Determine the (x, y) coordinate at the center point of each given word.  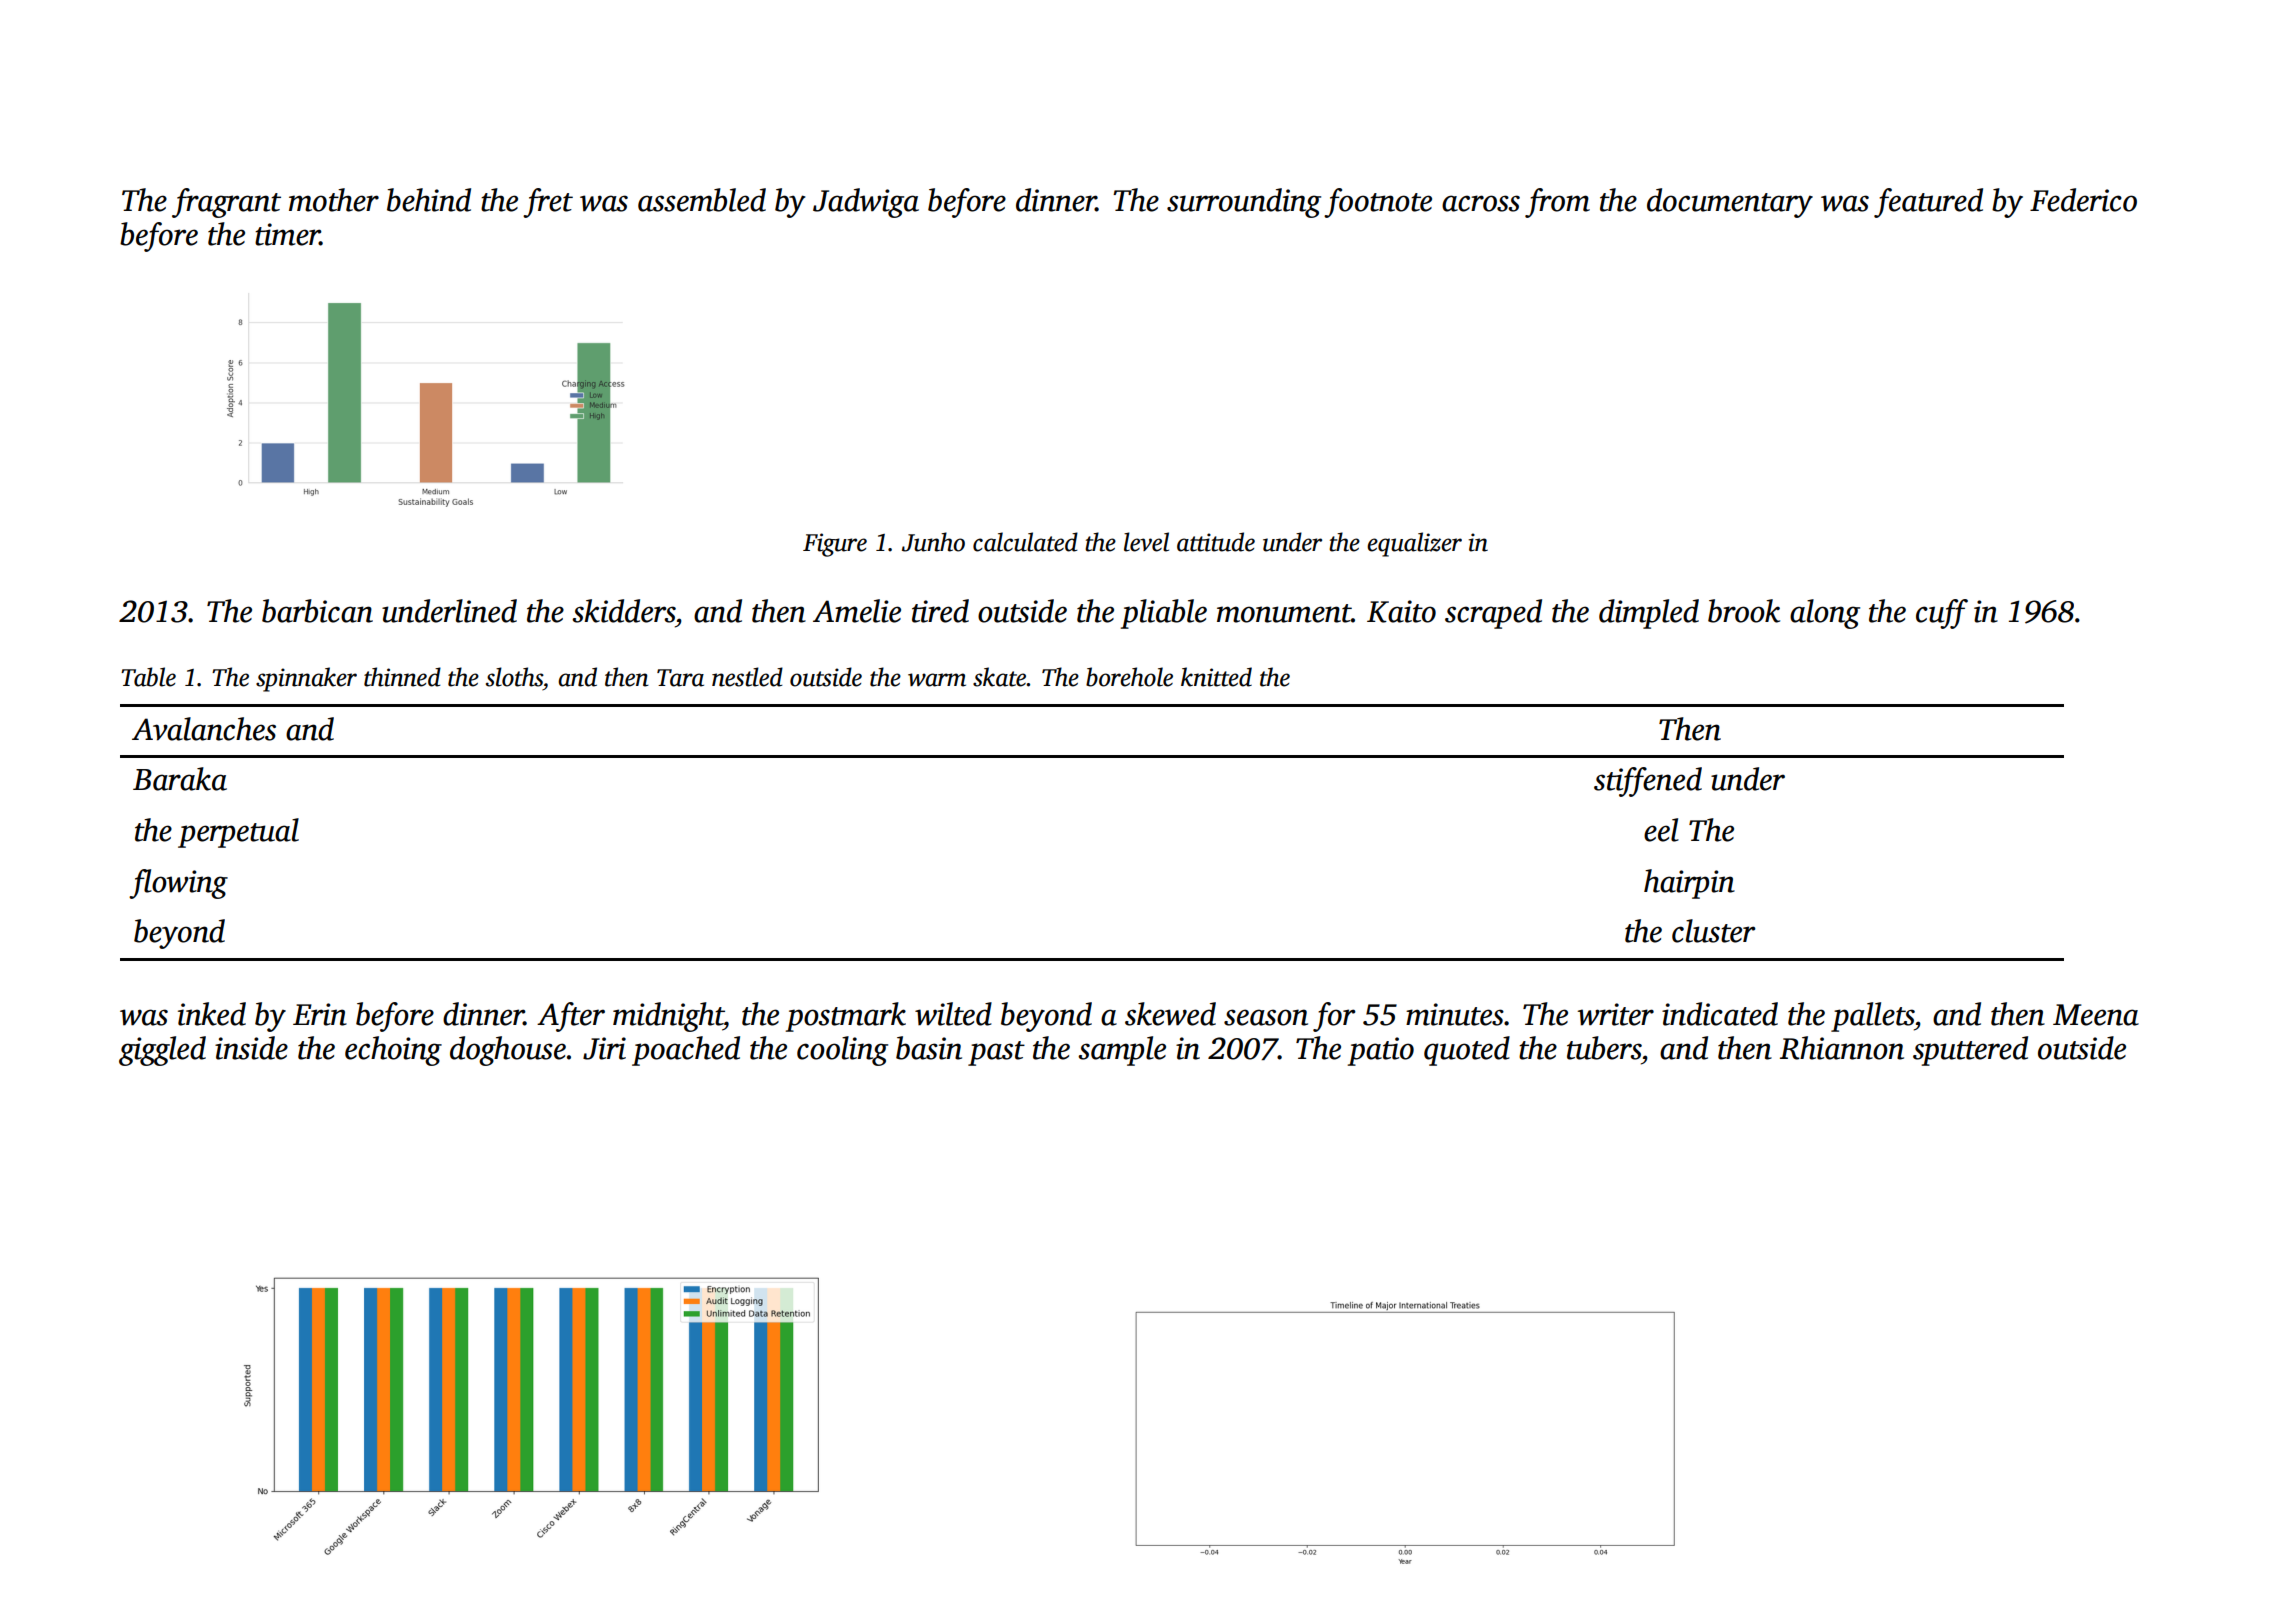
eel (1661, 830)
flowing (178, 884)
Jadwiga (866, 203)
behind (429, 200)
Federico (2083, 200)
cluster (1714, 931)
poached (686, 1051)
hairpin (1689, 884)
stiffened (1648, 782)
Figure (835, 545)
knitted (1216, 677)
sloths (514, 677)
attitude (1216, 542)
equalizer (1414, 544)
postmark (846, 1017)
